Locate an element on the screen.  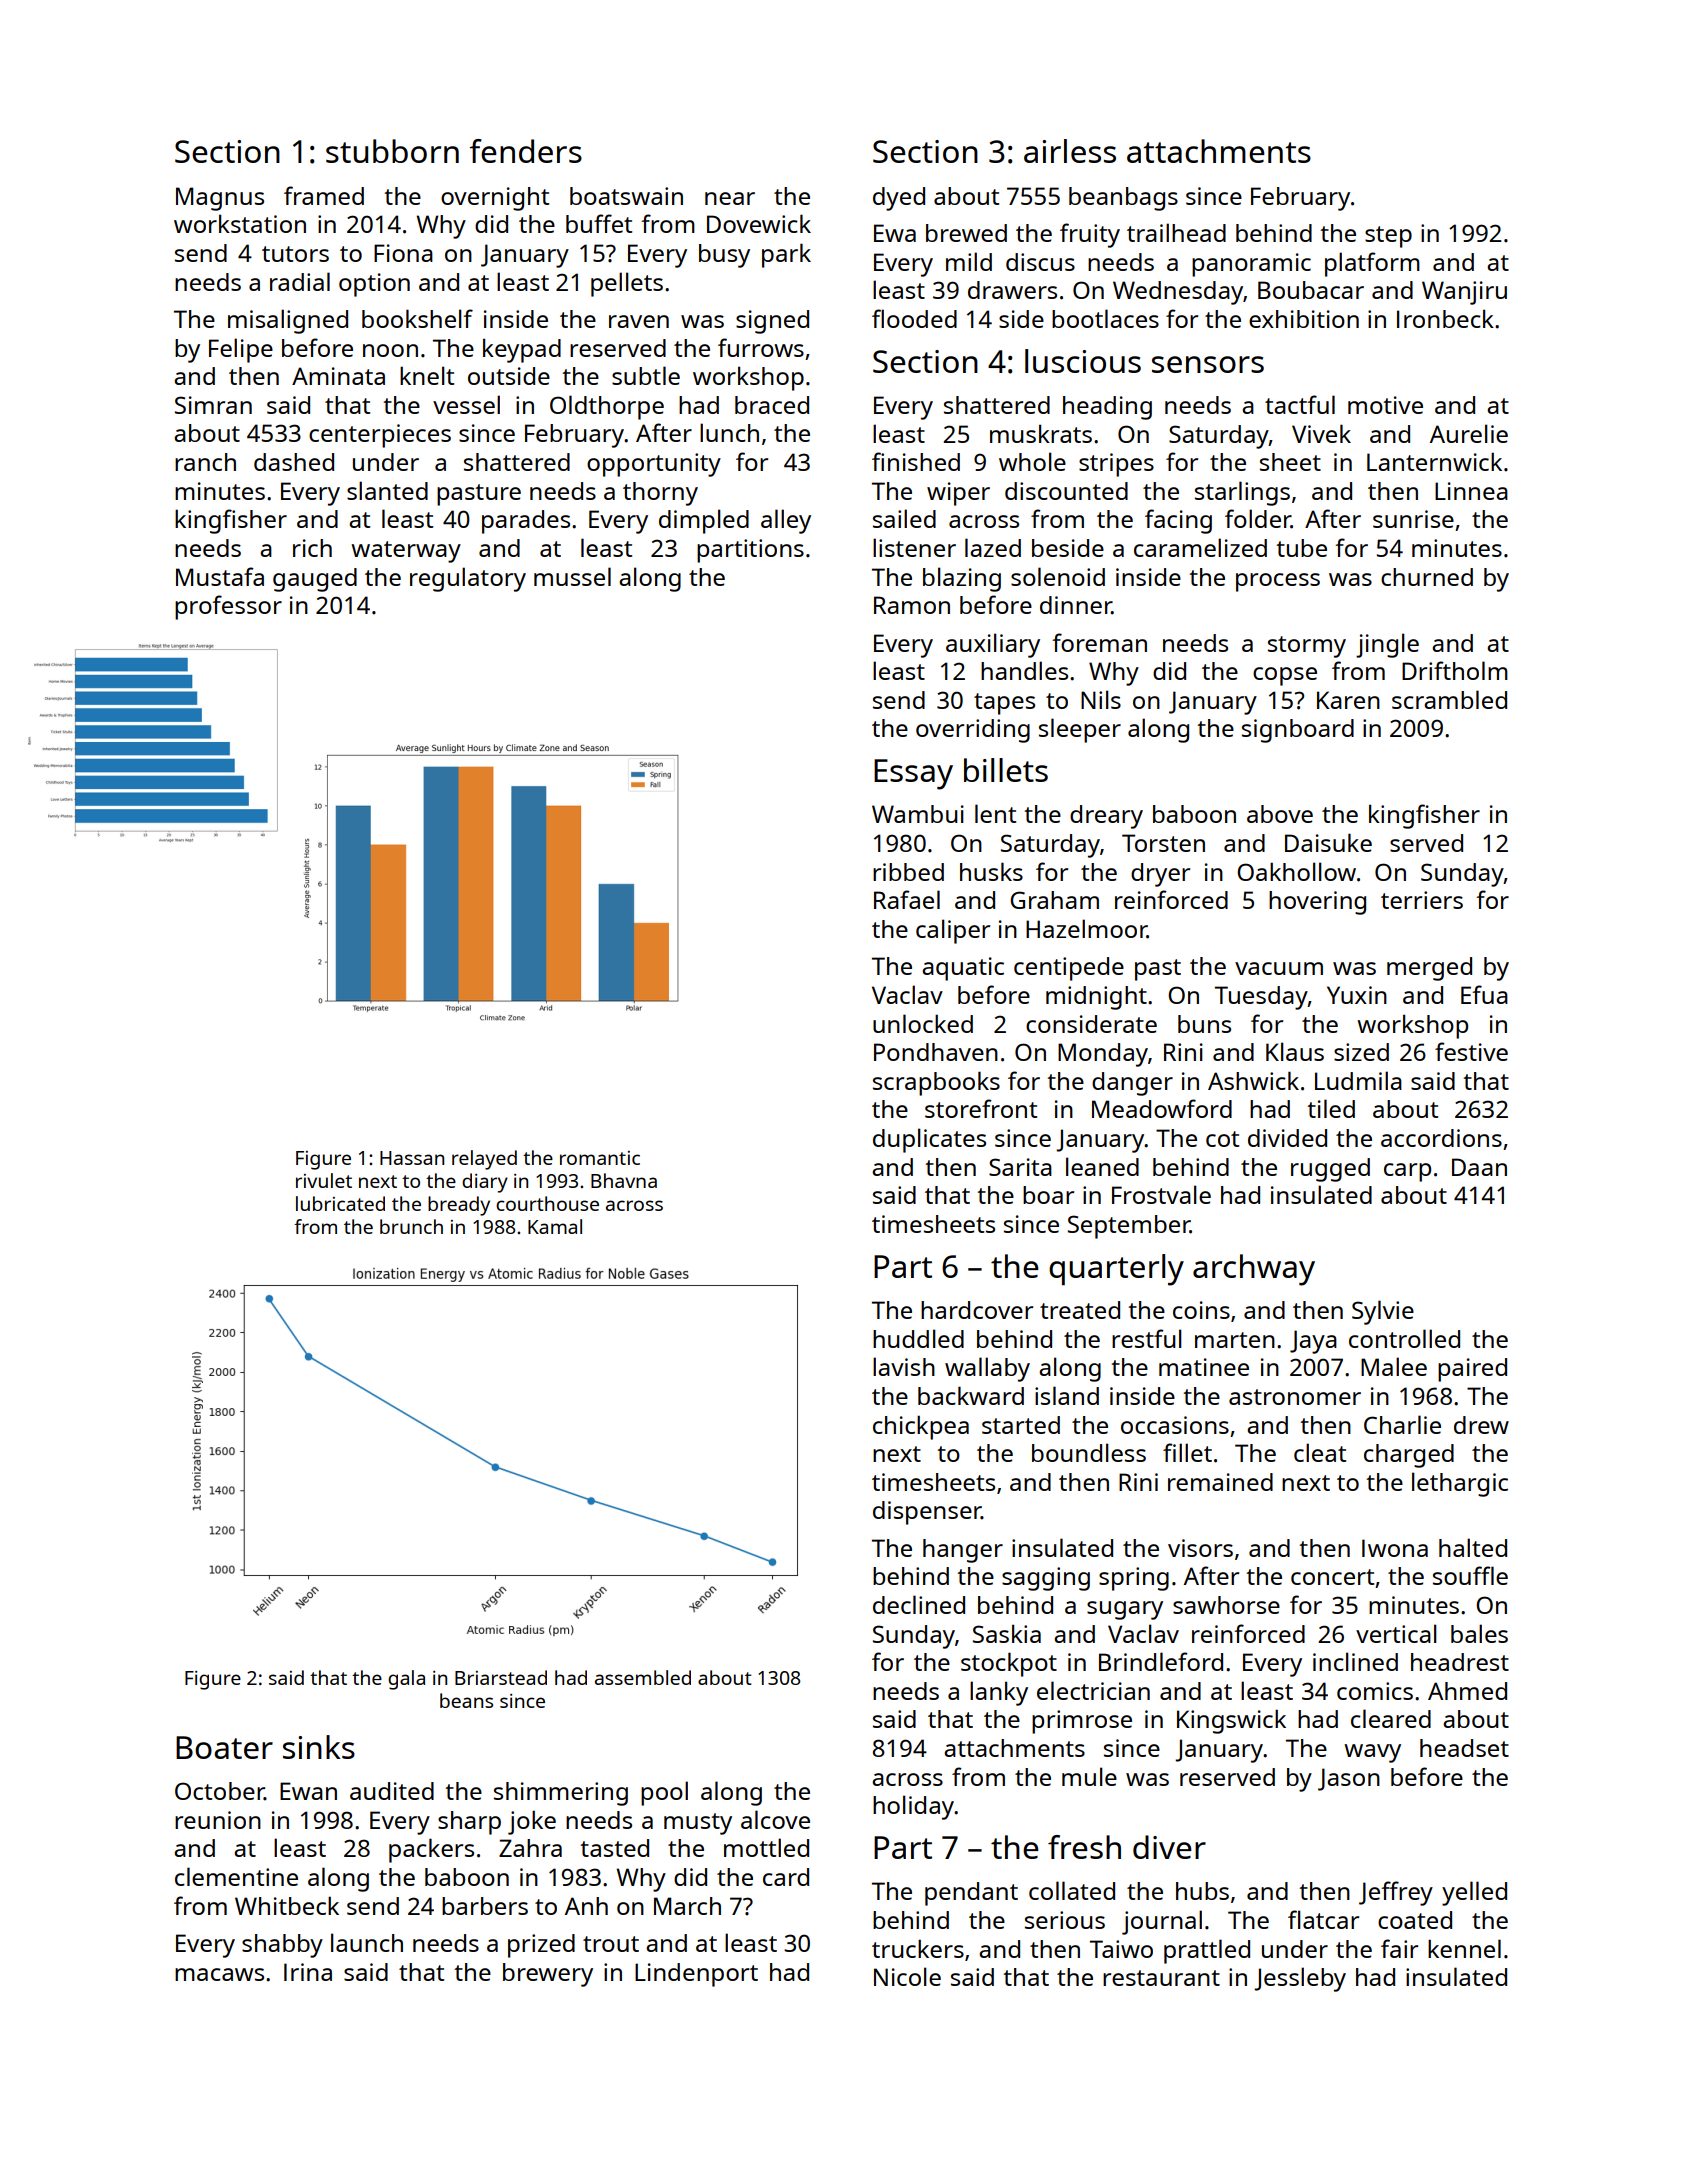
Ashwick is located at coordinates (1253, 1080).
